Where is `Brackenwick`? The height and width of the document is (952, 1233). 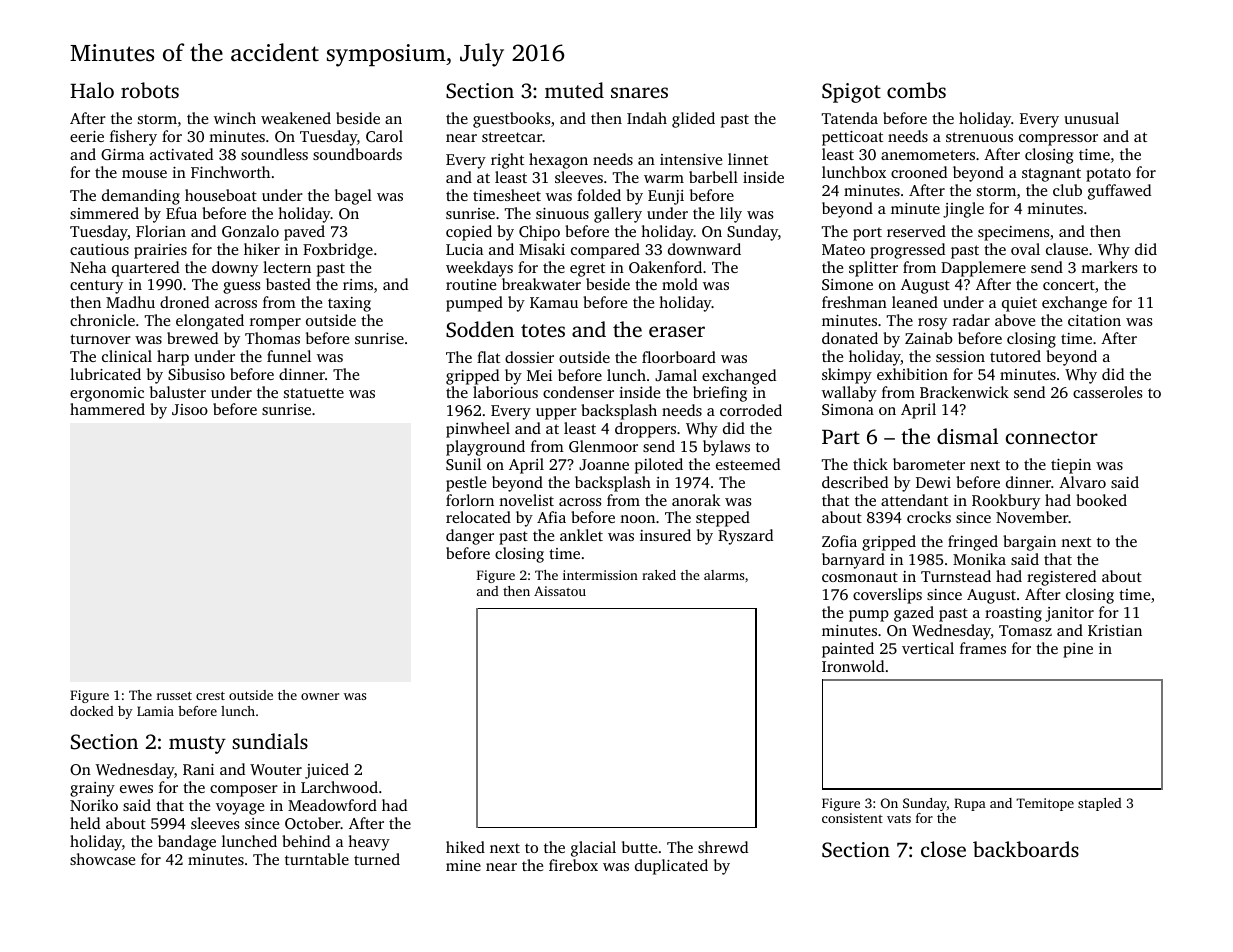
Brackenwick is located at coordinates (964, 392).
